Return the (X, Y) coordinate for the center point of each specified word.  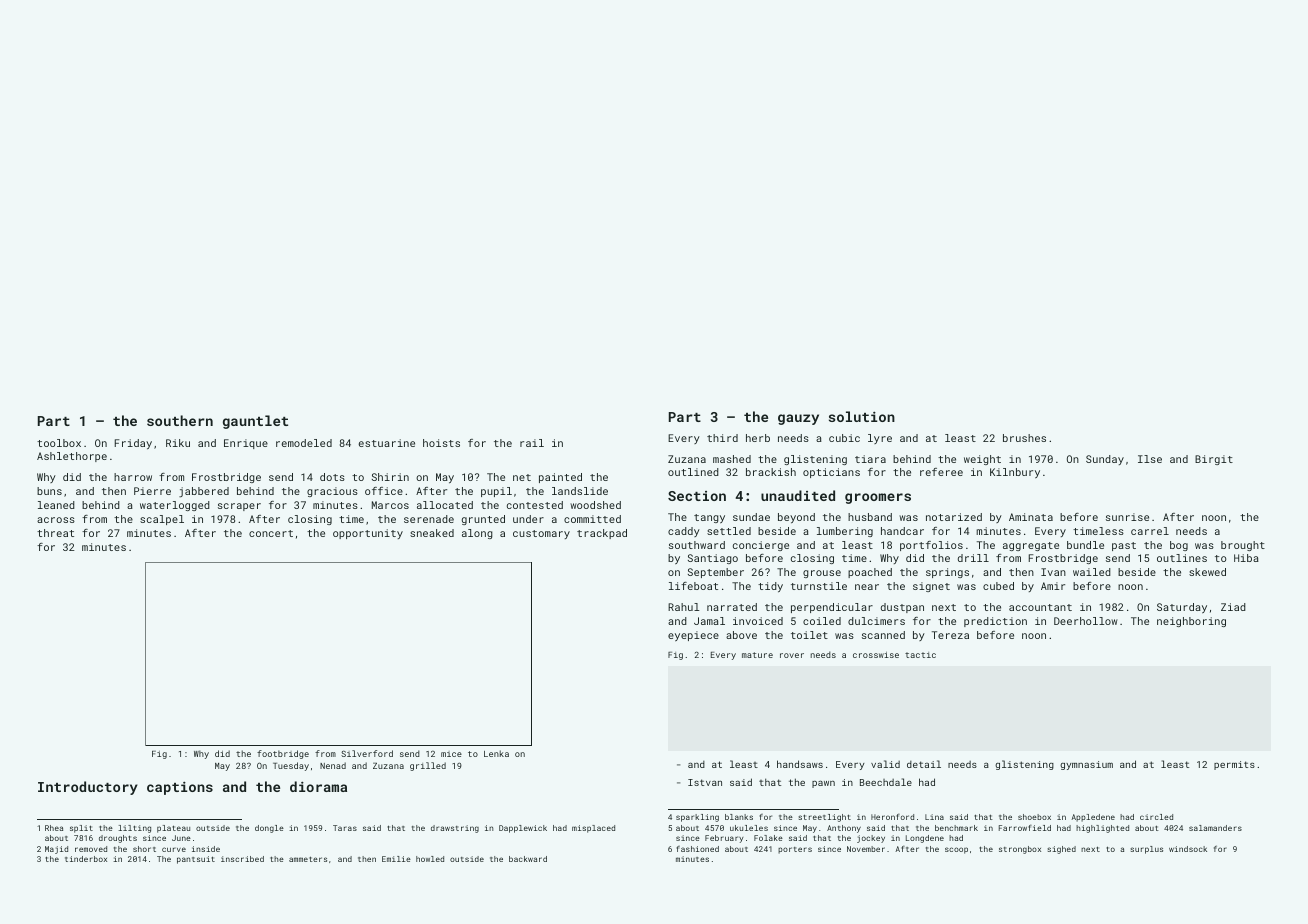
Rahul (684, 607)
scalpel (162, 520)
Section (697, 496)
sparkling (697, 818)
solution (862, 416)
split (81, 829)
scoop (956, 850)
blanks (739, 817)
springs (947, 573)
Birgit (1214, 460)
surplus (1146, 850)
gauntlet (255, 422)
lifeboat (693, 586)
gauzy (798, 419)
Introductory (88, 788)
